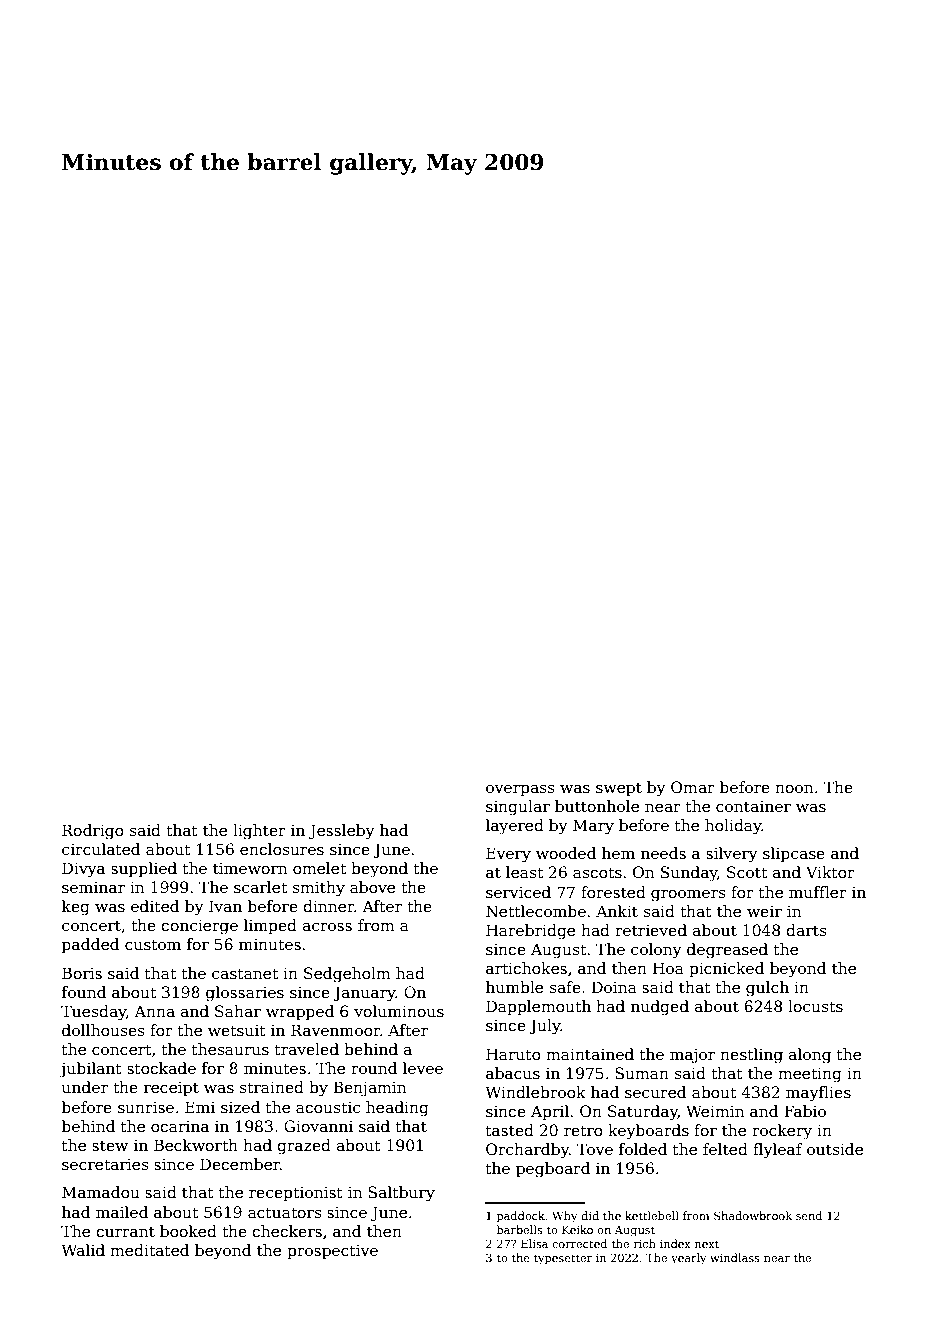 The image size is (930, 1320). I want to click on mailed, so click(122, 1212).
